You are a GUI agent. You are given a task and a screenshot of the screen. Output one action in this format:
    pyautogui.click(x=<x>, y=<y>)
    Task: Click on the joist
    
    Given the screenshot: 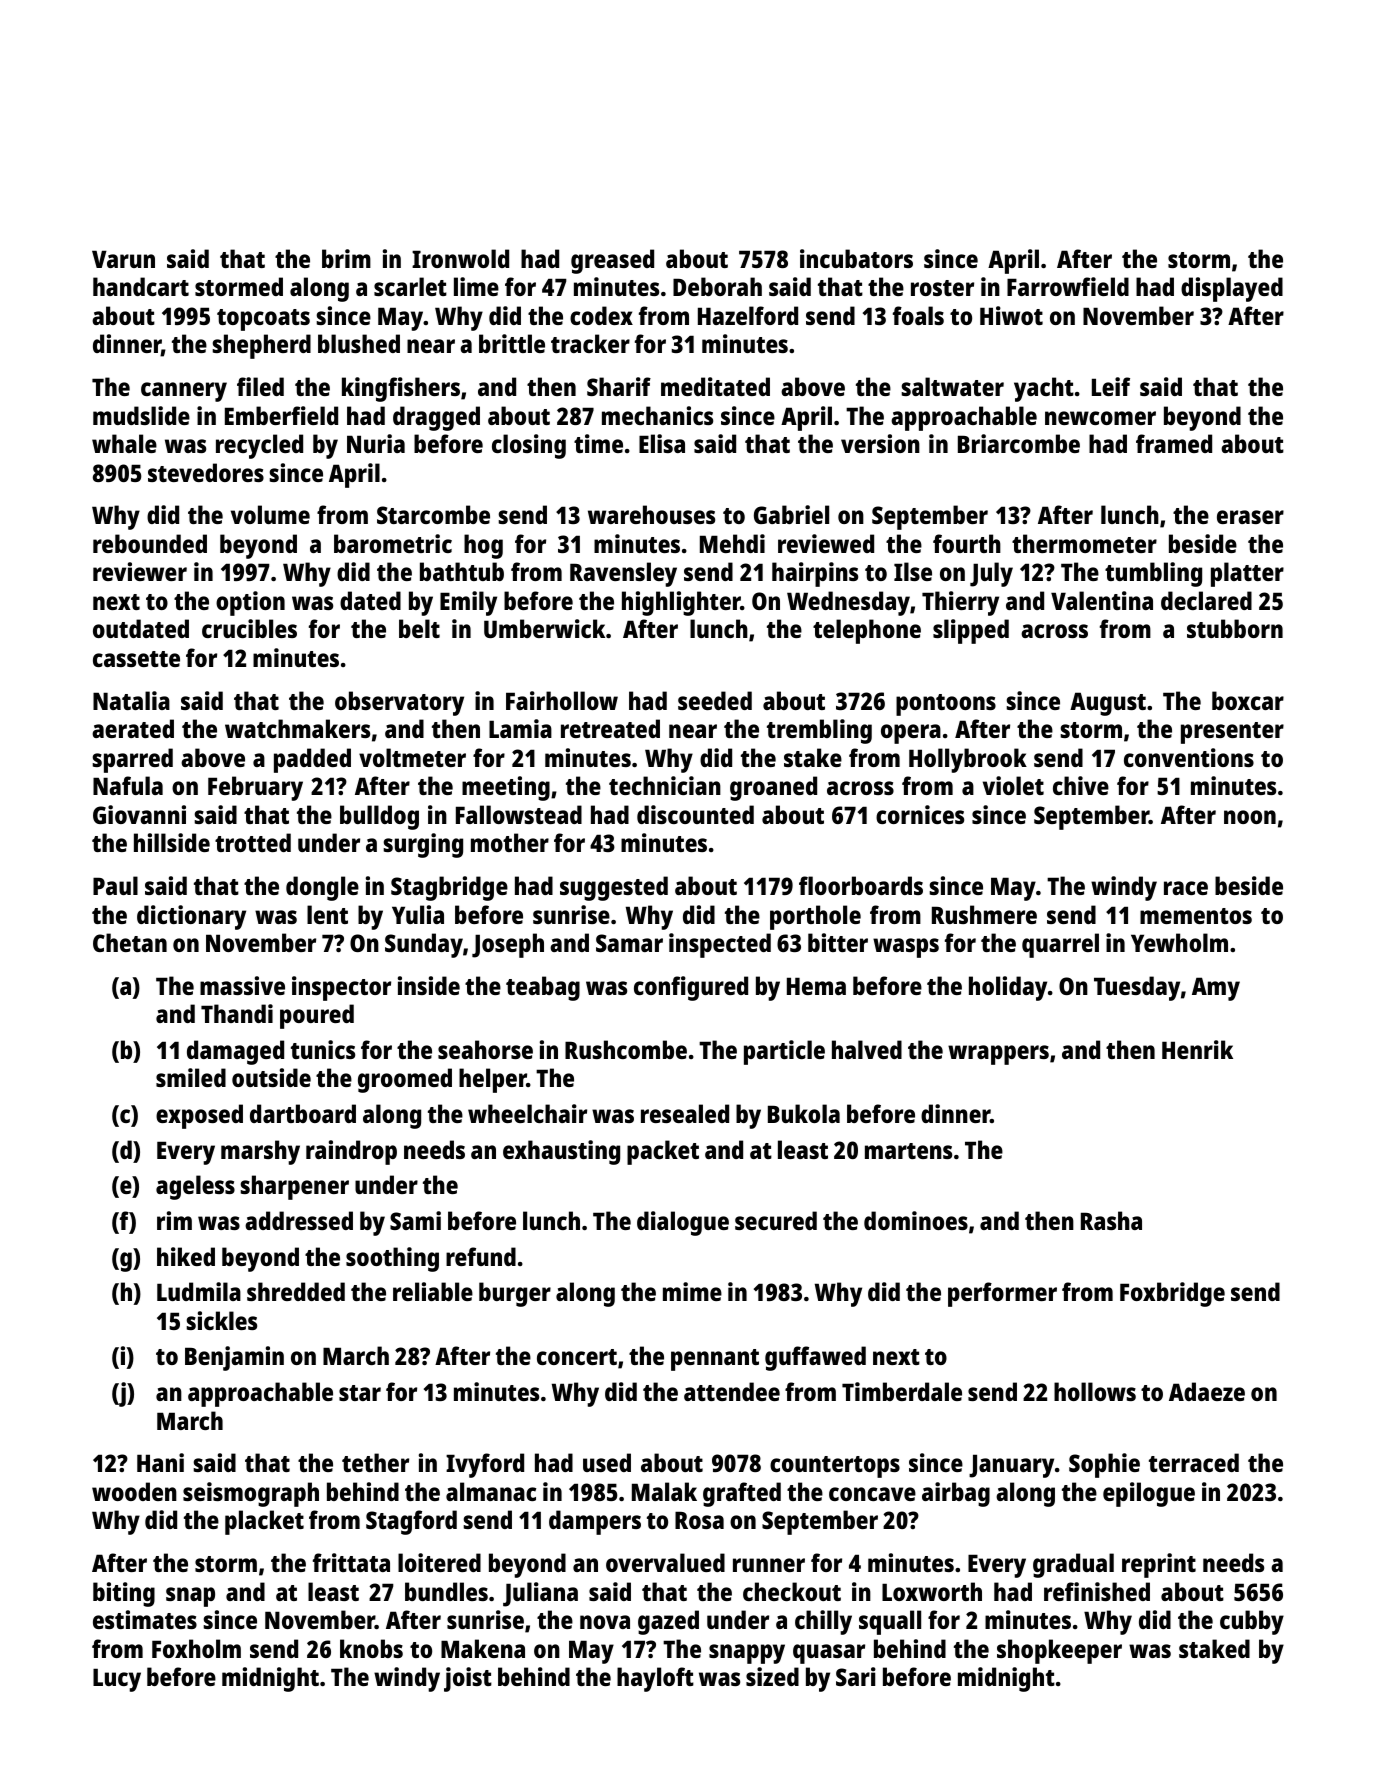 What is the action you would take?
    pyautogui.click(x=468, y=1679)
